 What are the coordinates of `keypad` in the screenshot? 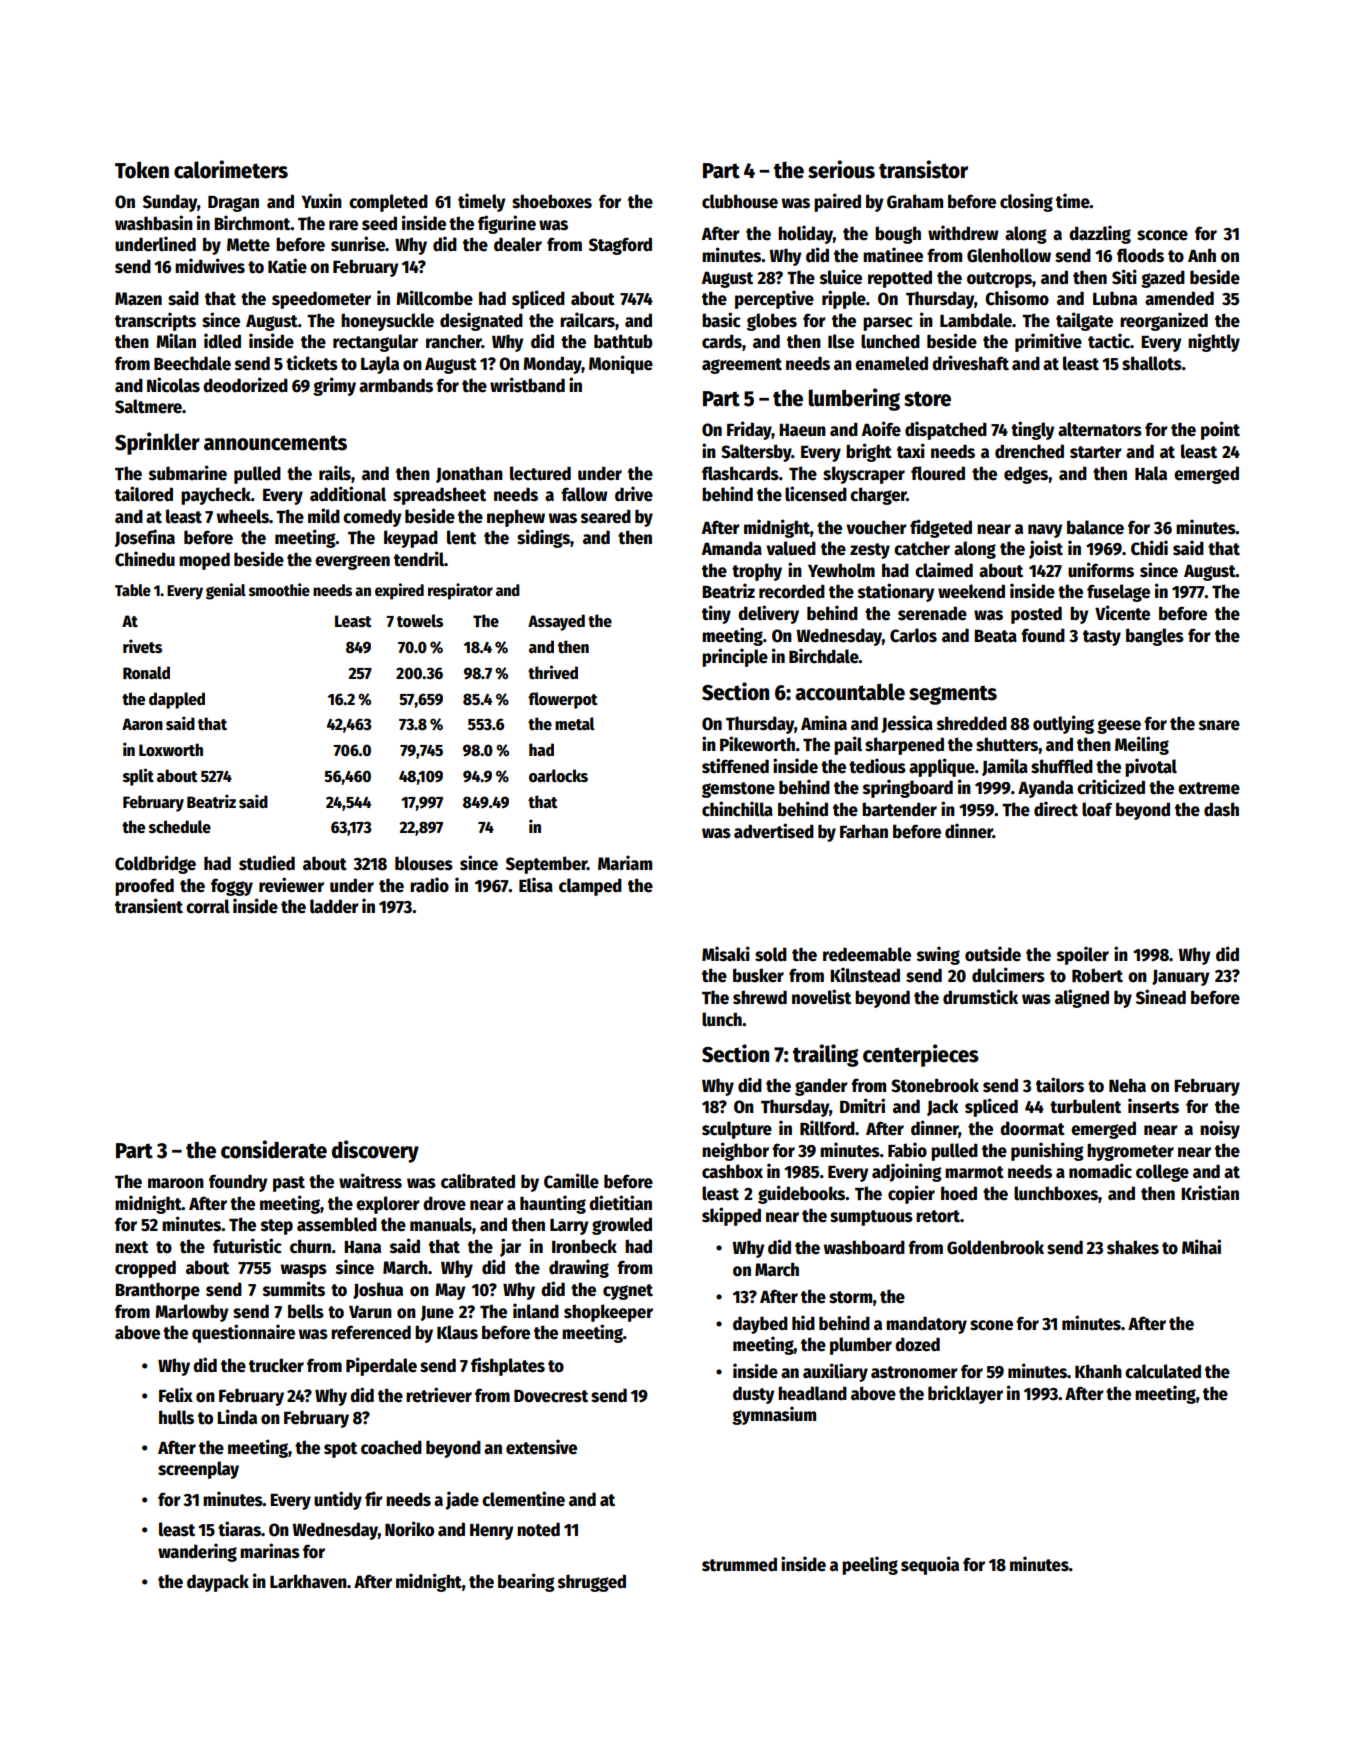 It's located at (411, 539).
